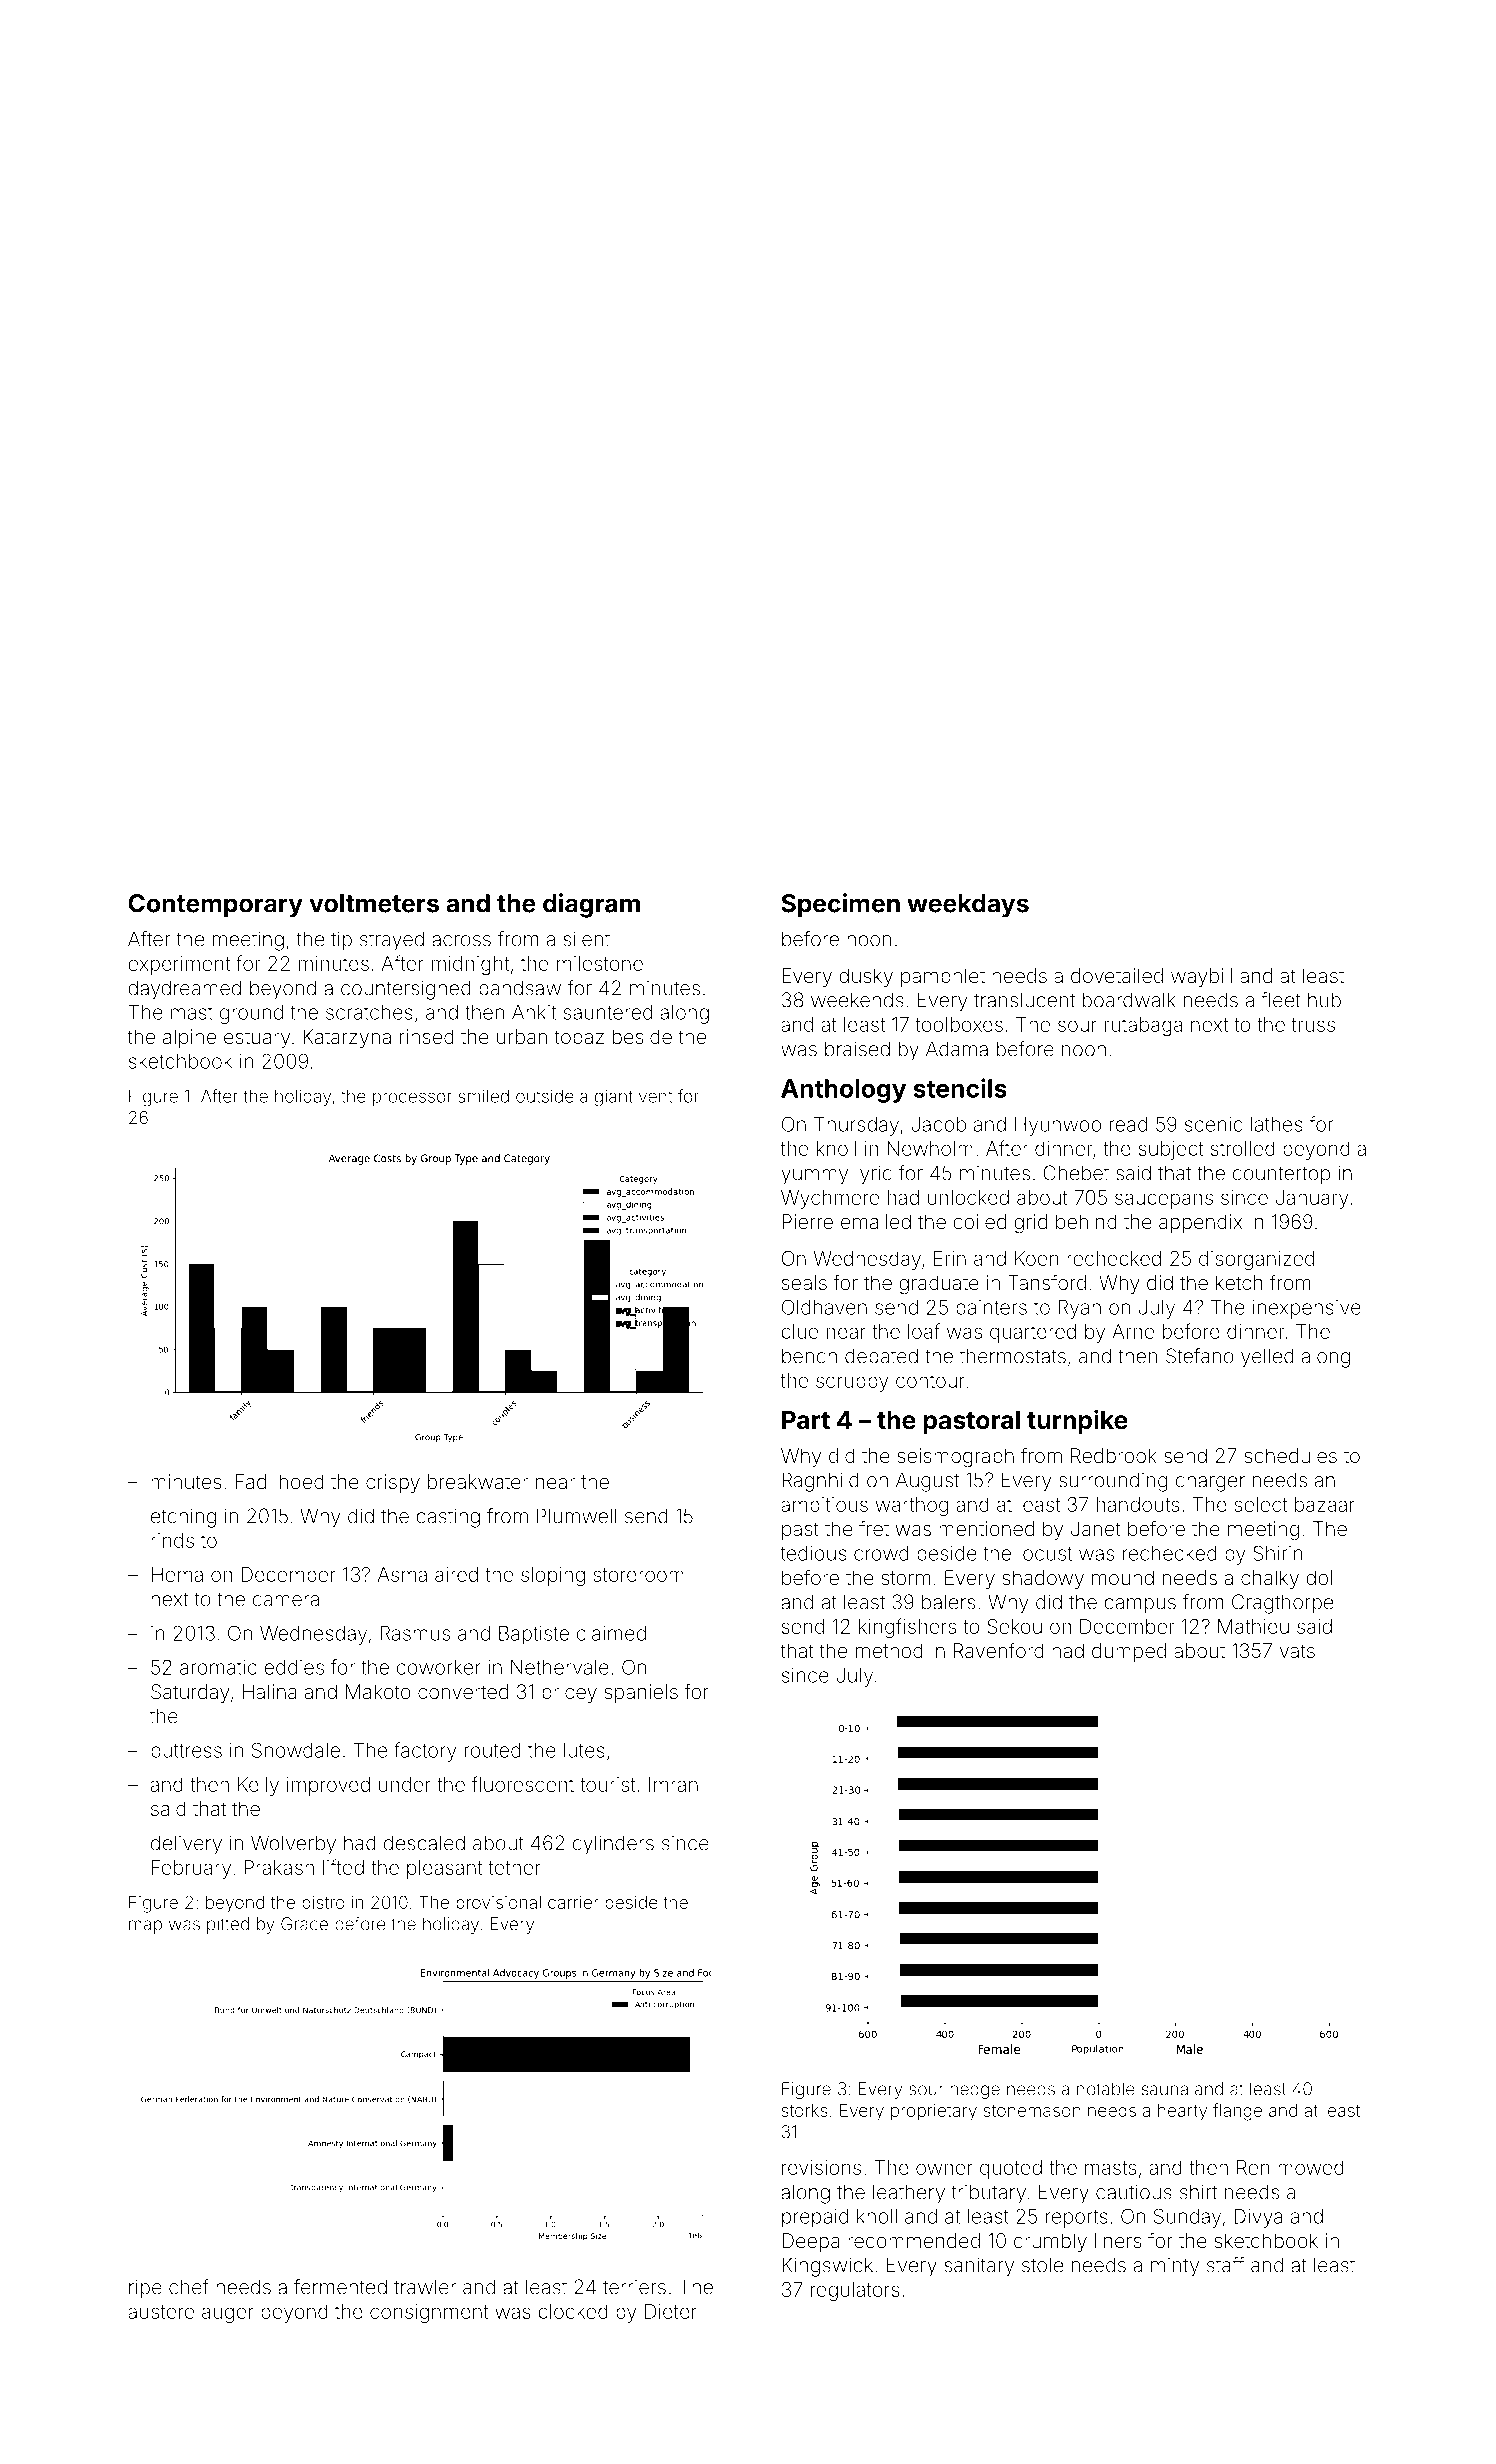  Describe the element at coordinates (412, 1099) in the screenshot. I see `processor` at that location.
